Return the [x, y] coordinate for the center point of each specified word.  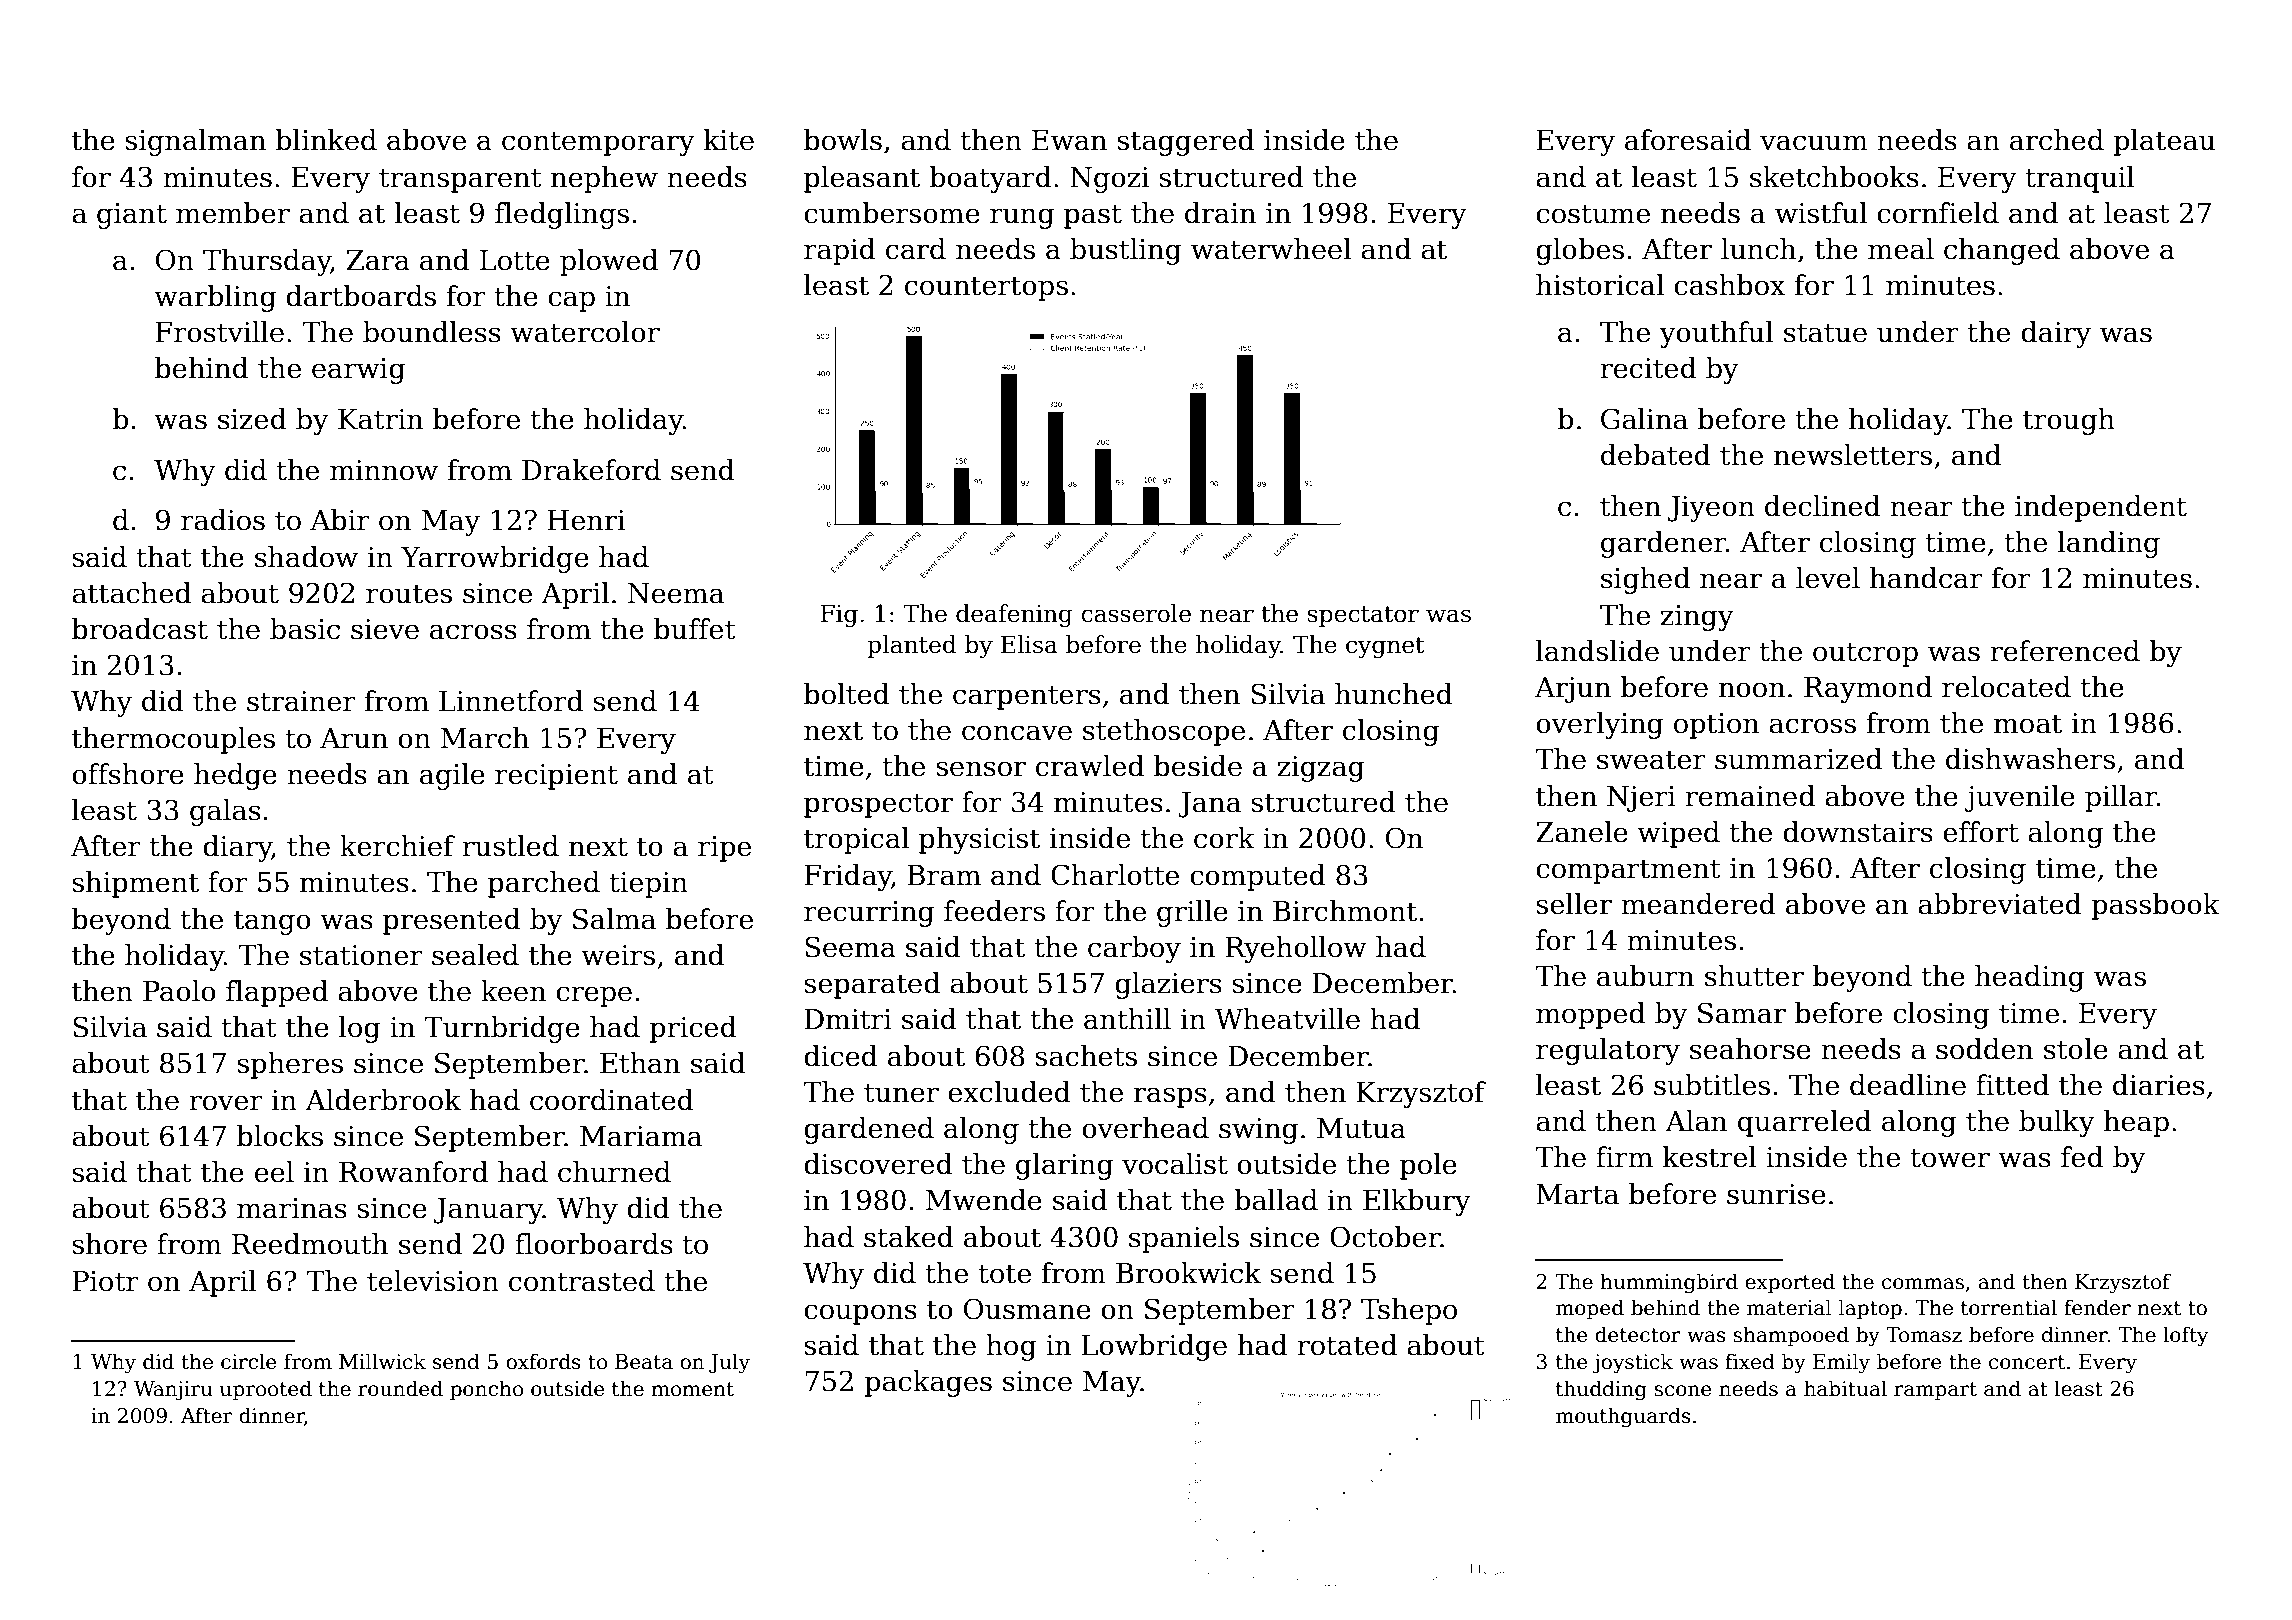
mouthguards [1623, 1417]
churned [614, 1172]
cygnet [1385, 647]
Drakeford [591, 470]
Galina [1644, 419]
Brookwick [1188, 1273]
